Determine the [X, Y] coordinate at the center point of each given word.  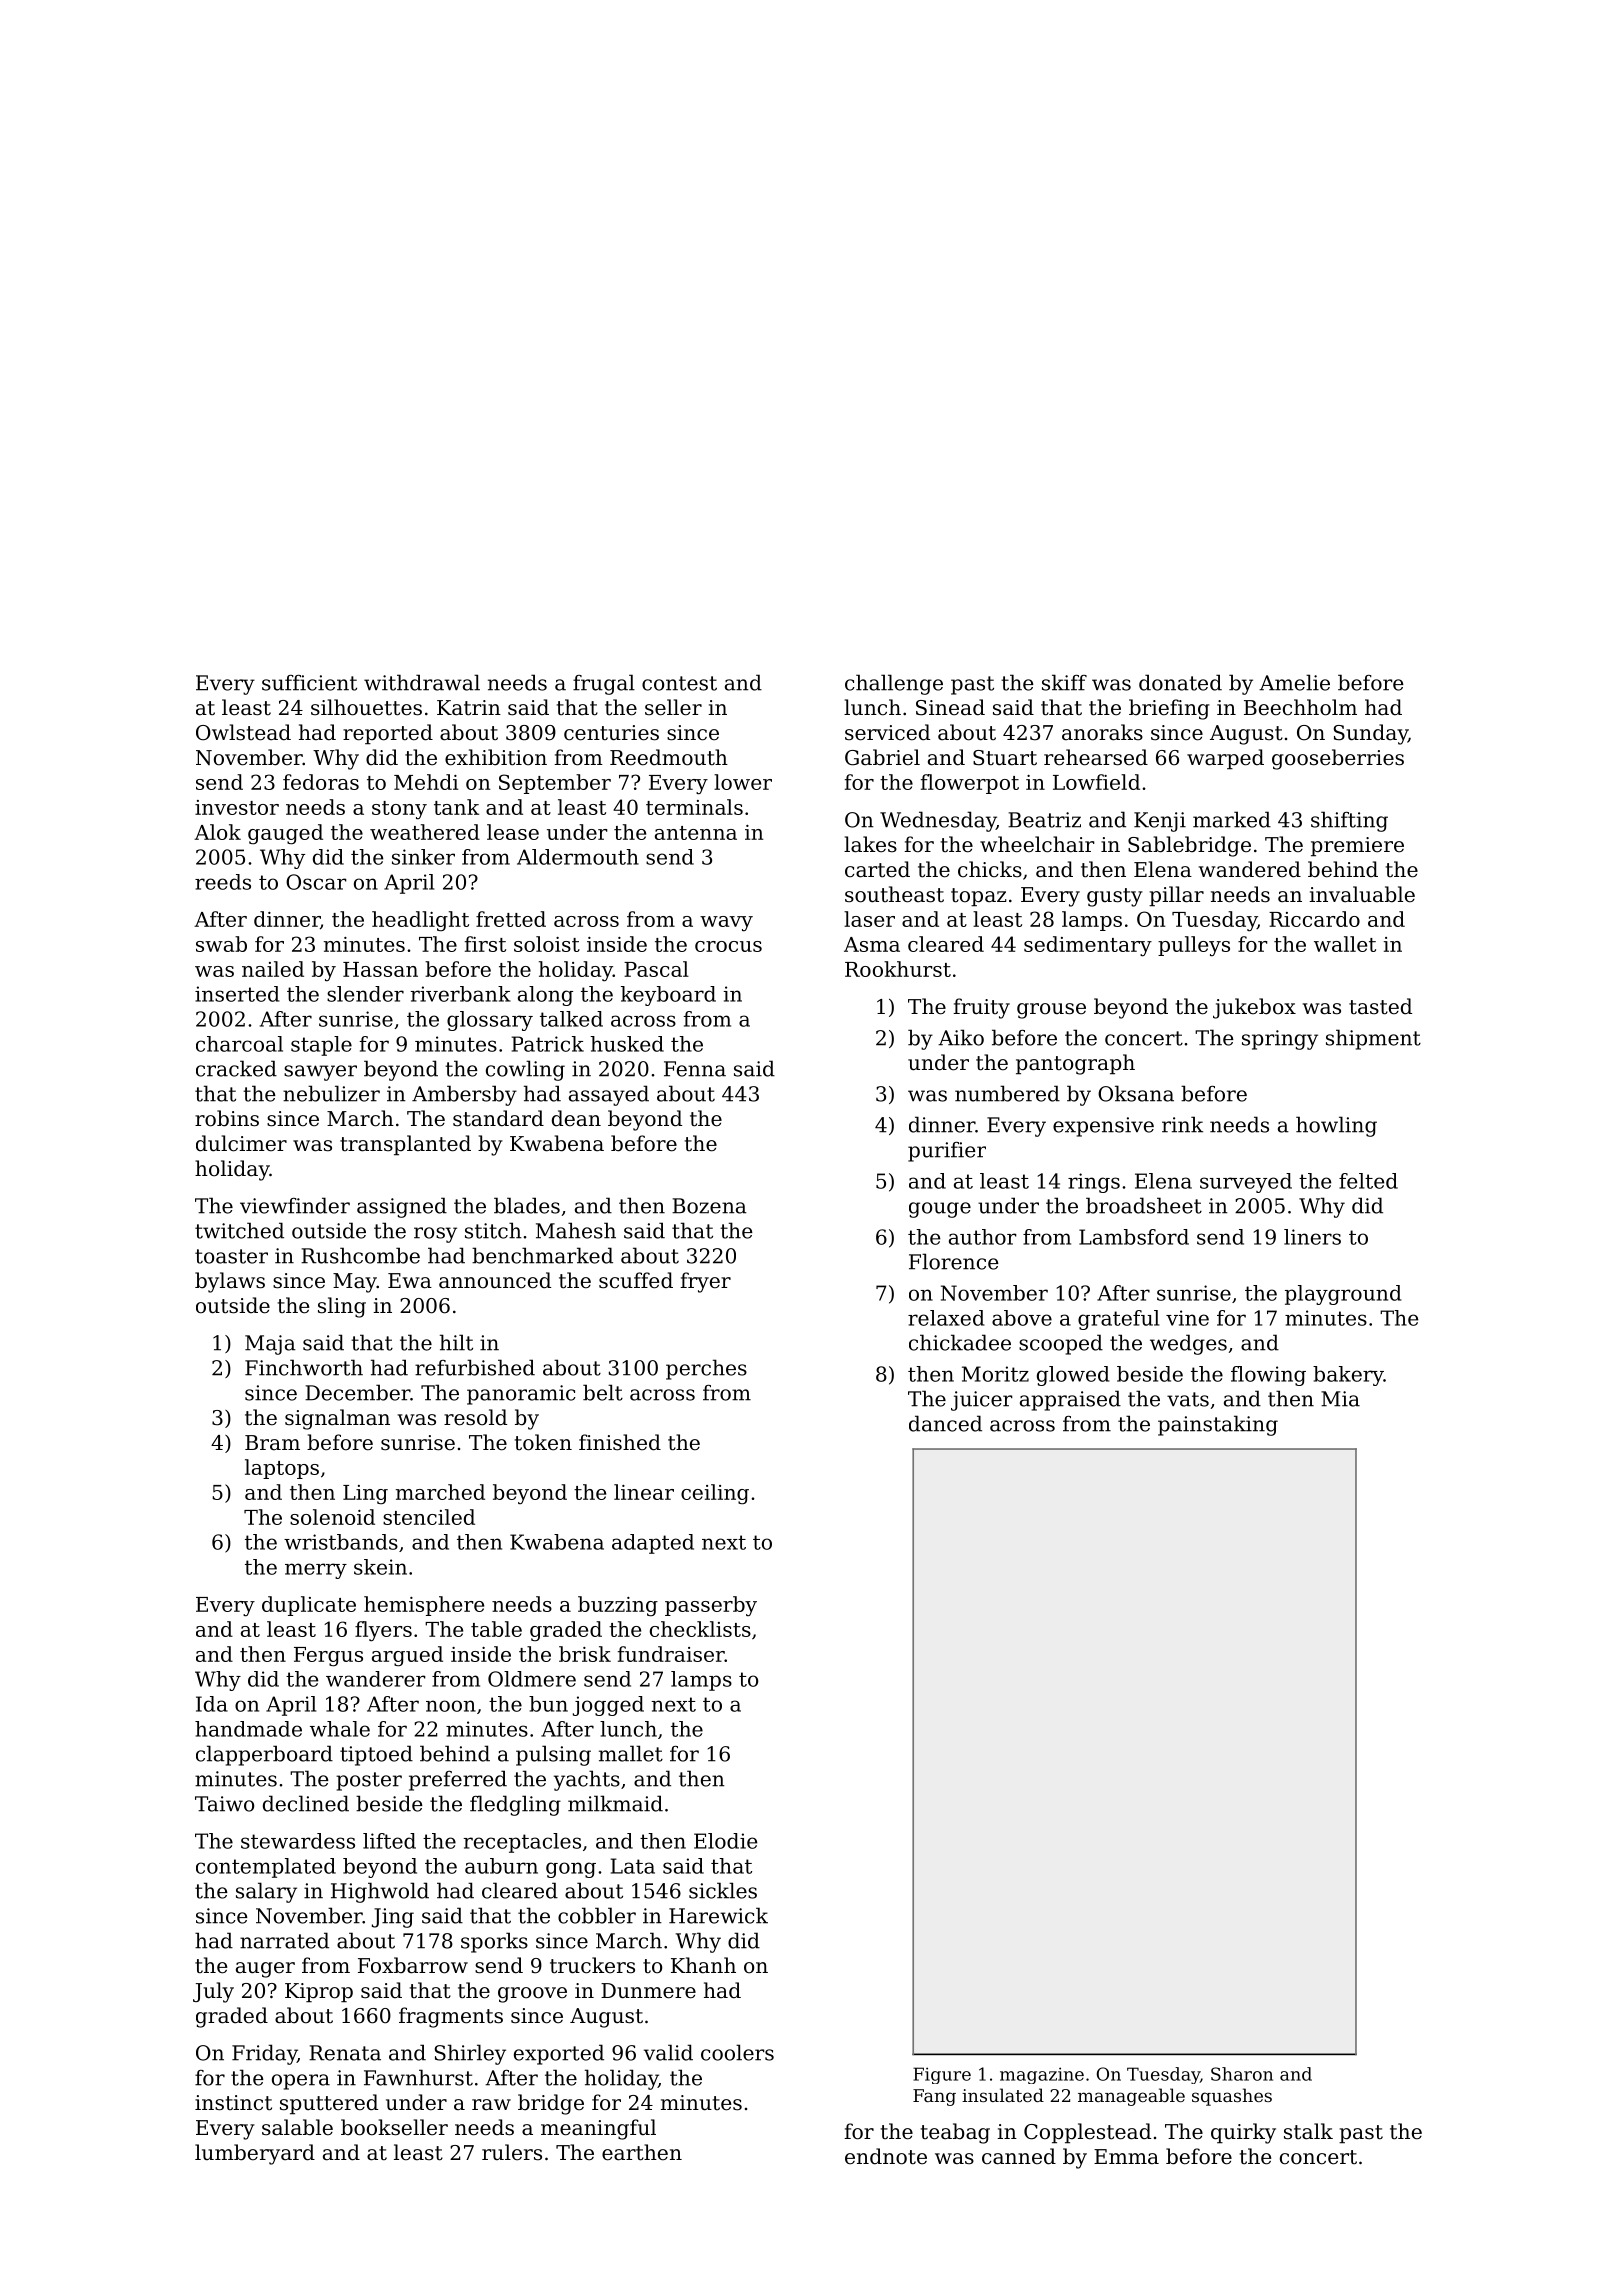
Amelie [1294, 682]
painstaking [1218, 1425]
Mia [1340, 1399]
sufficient [309, 683]
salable [297, 2127]
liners [1312, 1237]
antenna [696, 833]
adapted [653, 1544]
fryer [705, 1282]
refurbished [475, 1367]
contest [679, 683]
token [543, 1442]
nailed [273, 969]
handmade [248, 1729]
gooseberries [1338, 759]
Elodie [725, 1841]
